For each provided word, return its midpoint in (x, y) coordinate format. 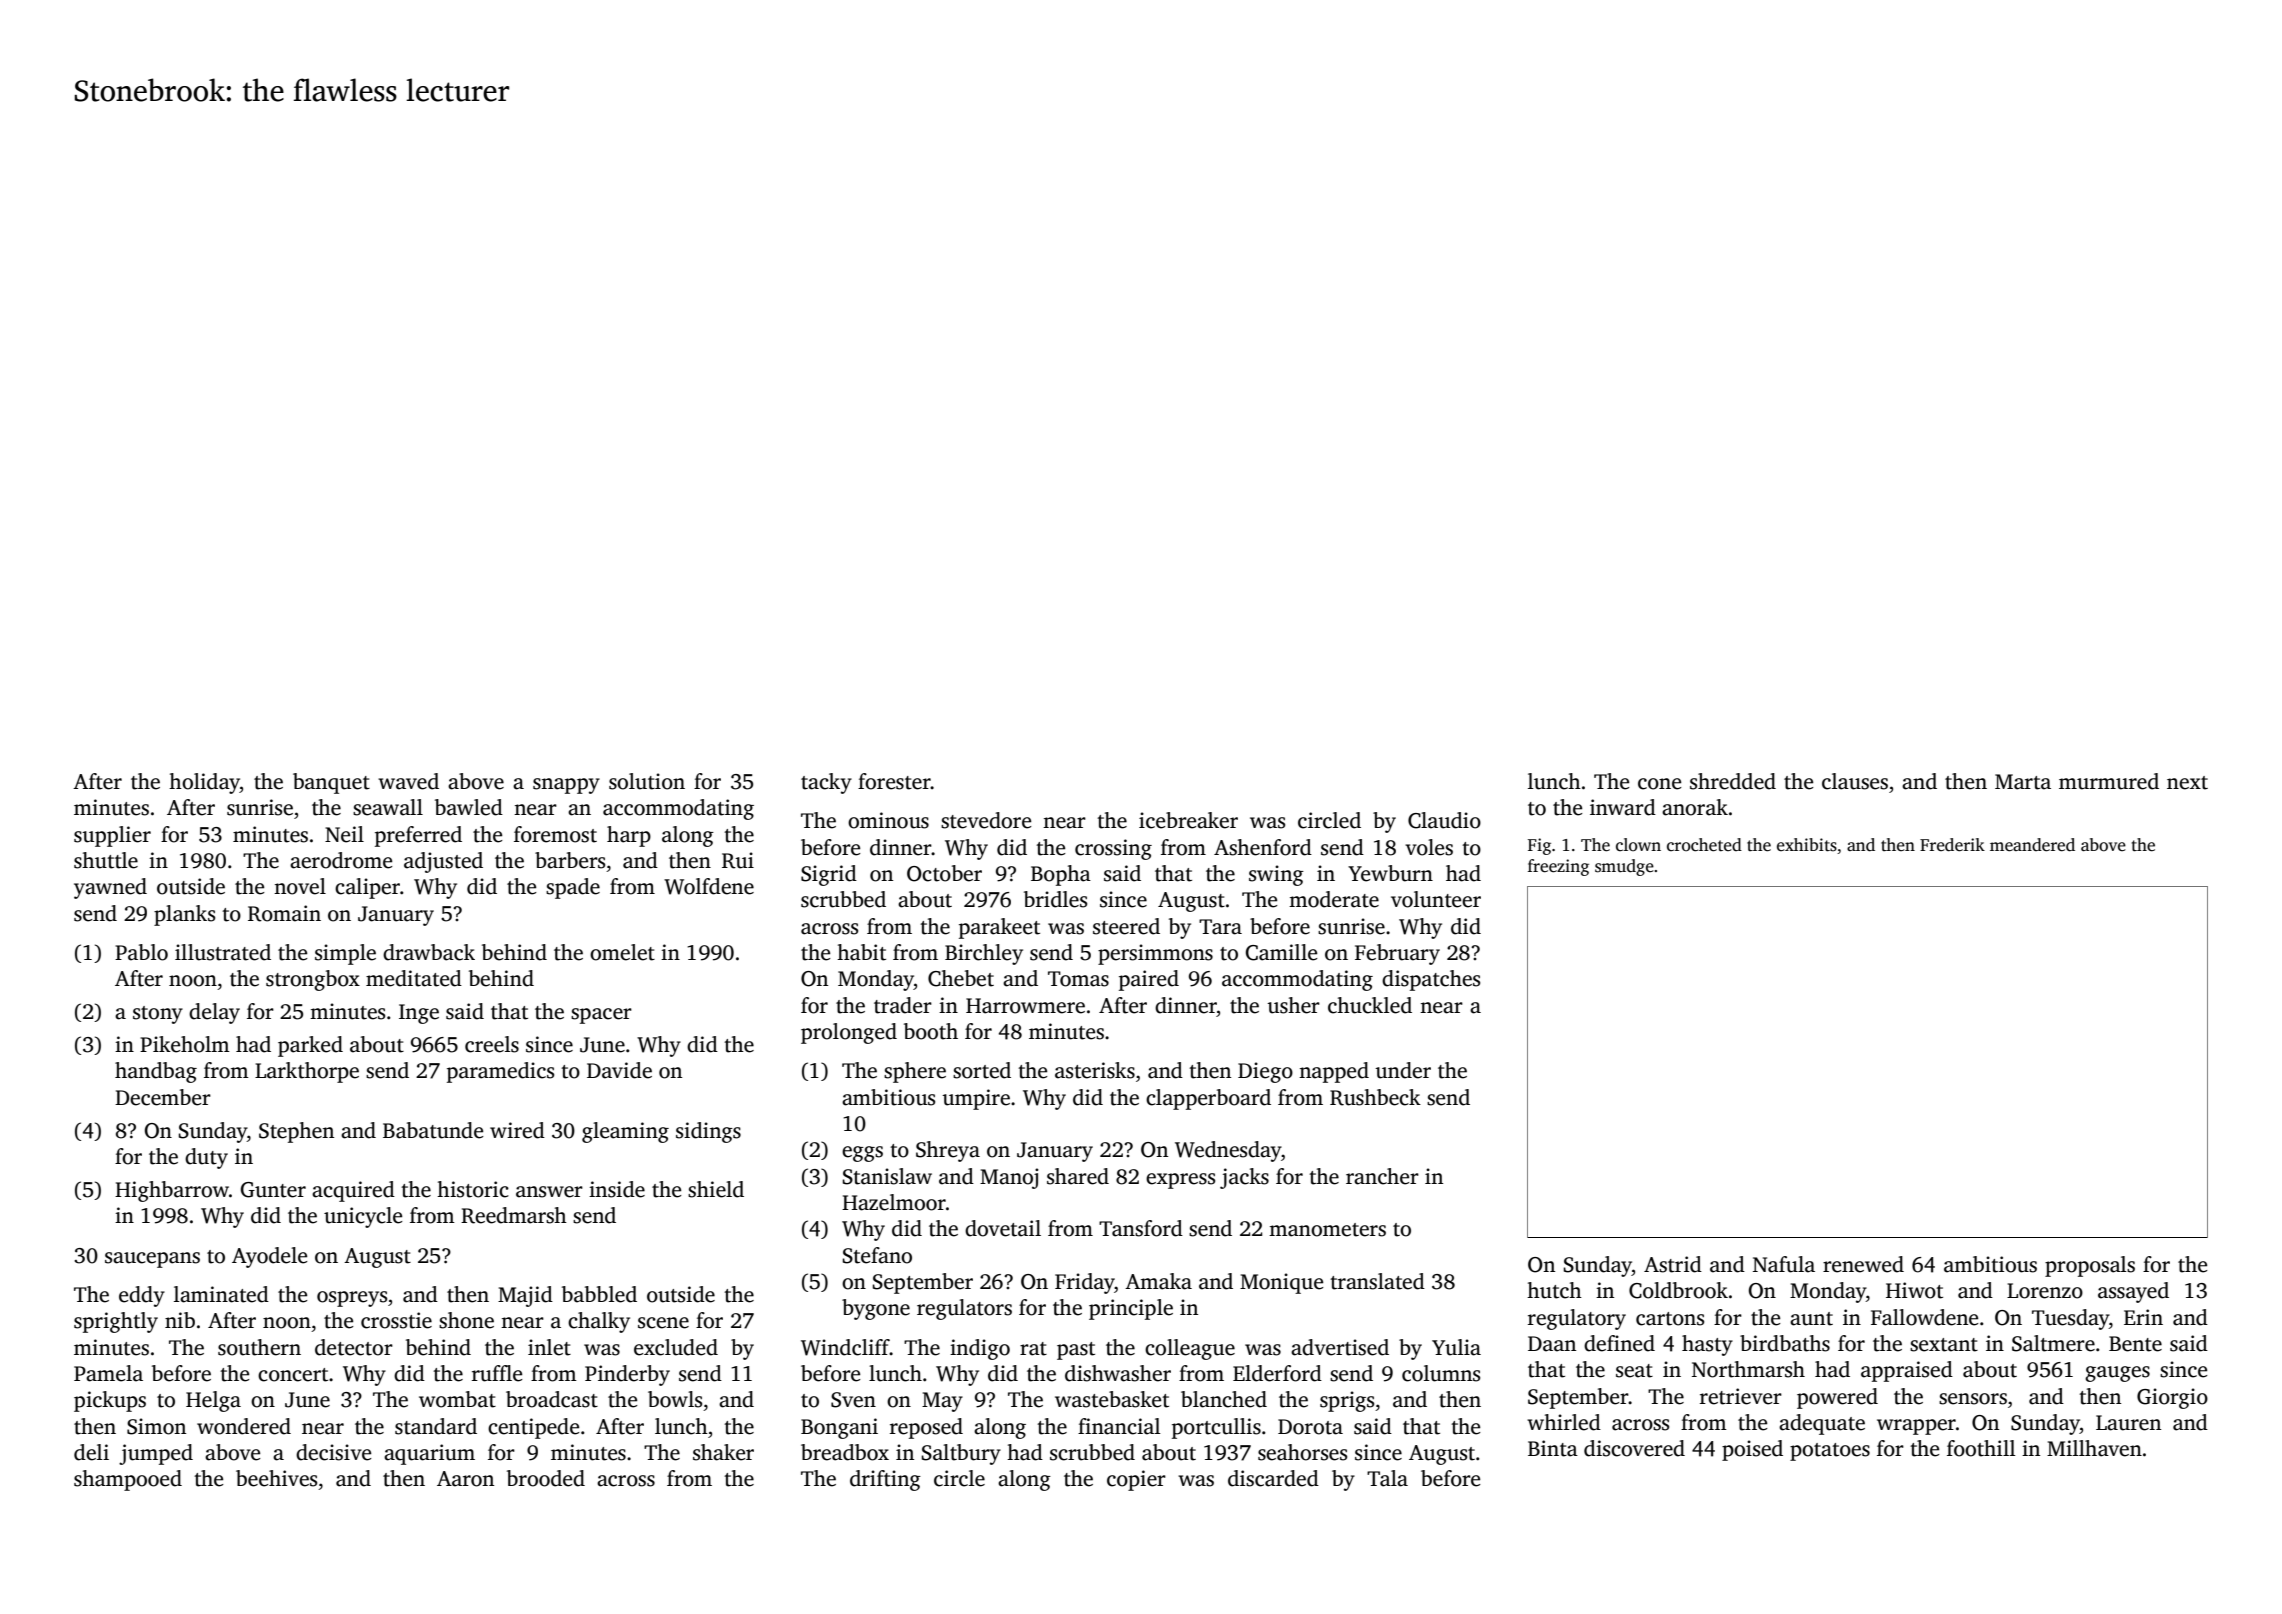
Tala (1387, 1478)
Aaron (465, 1479)
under (1403, 1070)
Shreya (948, 1151)
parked (310, 1046)
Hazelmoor (894, 1202)
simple (345, 954)
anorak (1695, 807)
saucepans (152, 1260)
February (1397, 954)
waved (408, 781)
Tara (1220, 927)
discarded (1273, 1478)
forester (894, 781)
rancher (1382, 1176)
